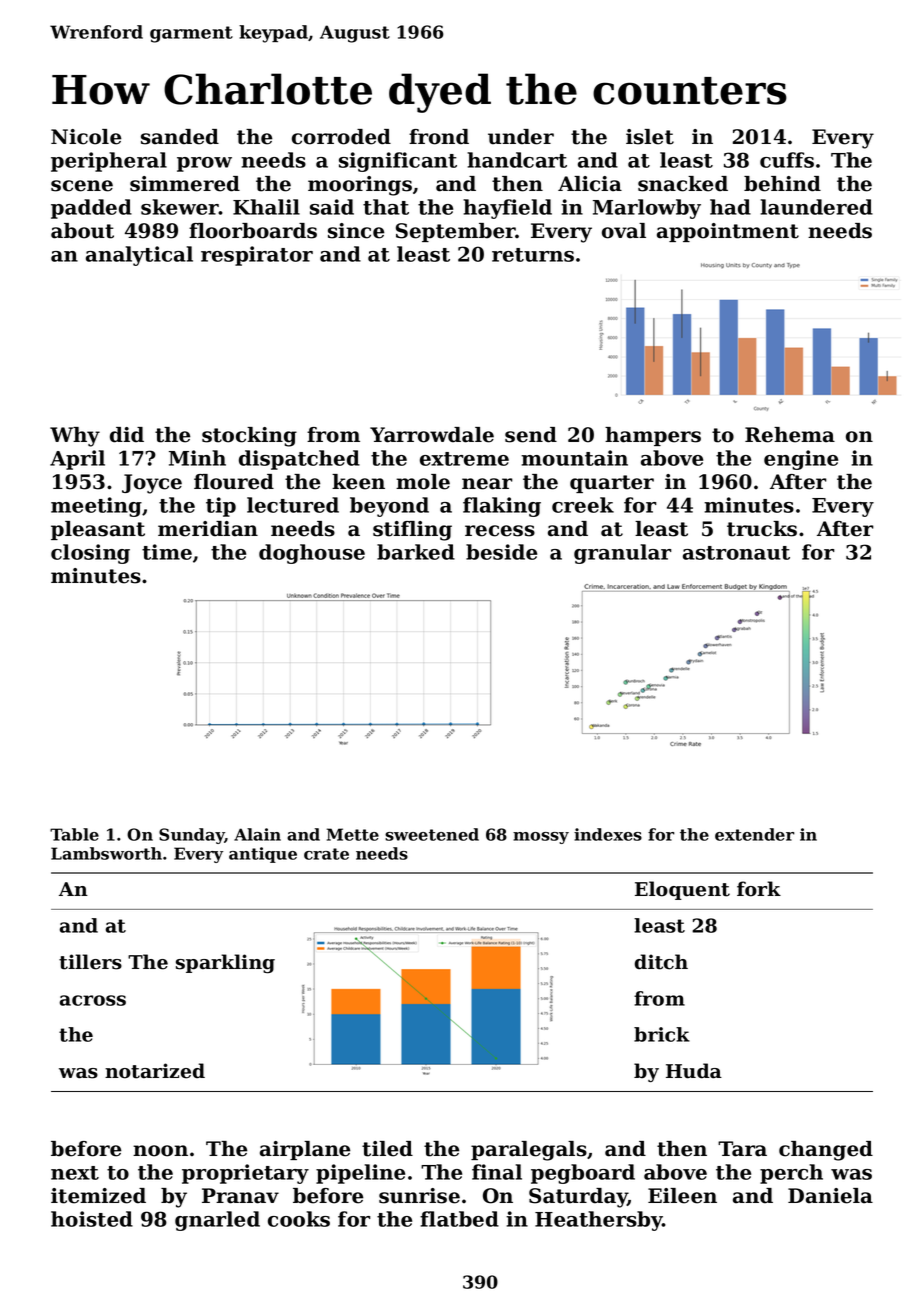 Image resolution: width=924 pixels, height=1314 pixels. I want to click on meeting, so click(96, 507).
